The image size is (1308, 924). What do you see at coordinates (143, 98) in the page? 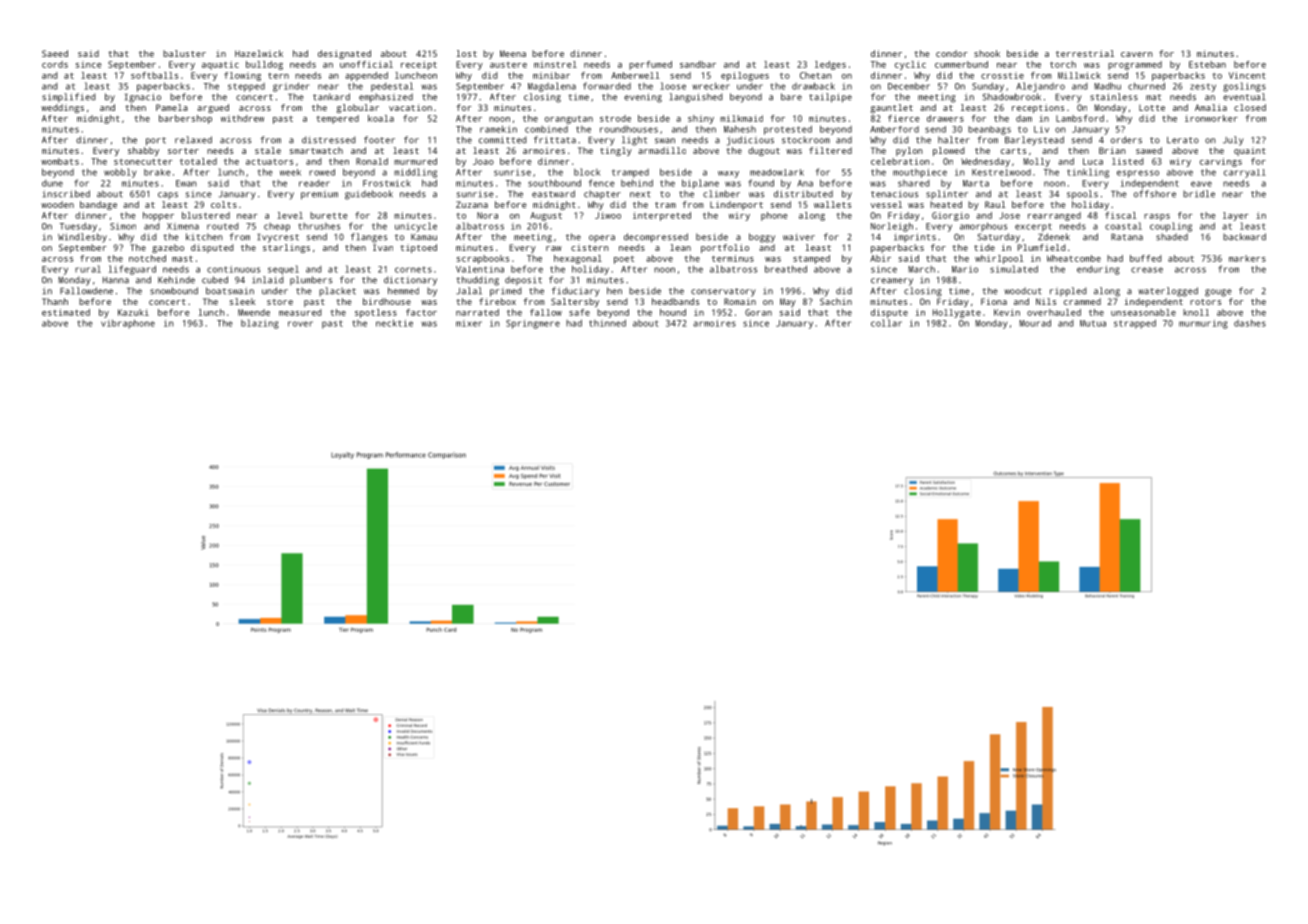
I see `Ignacio` at bounding box center [143, 98].
